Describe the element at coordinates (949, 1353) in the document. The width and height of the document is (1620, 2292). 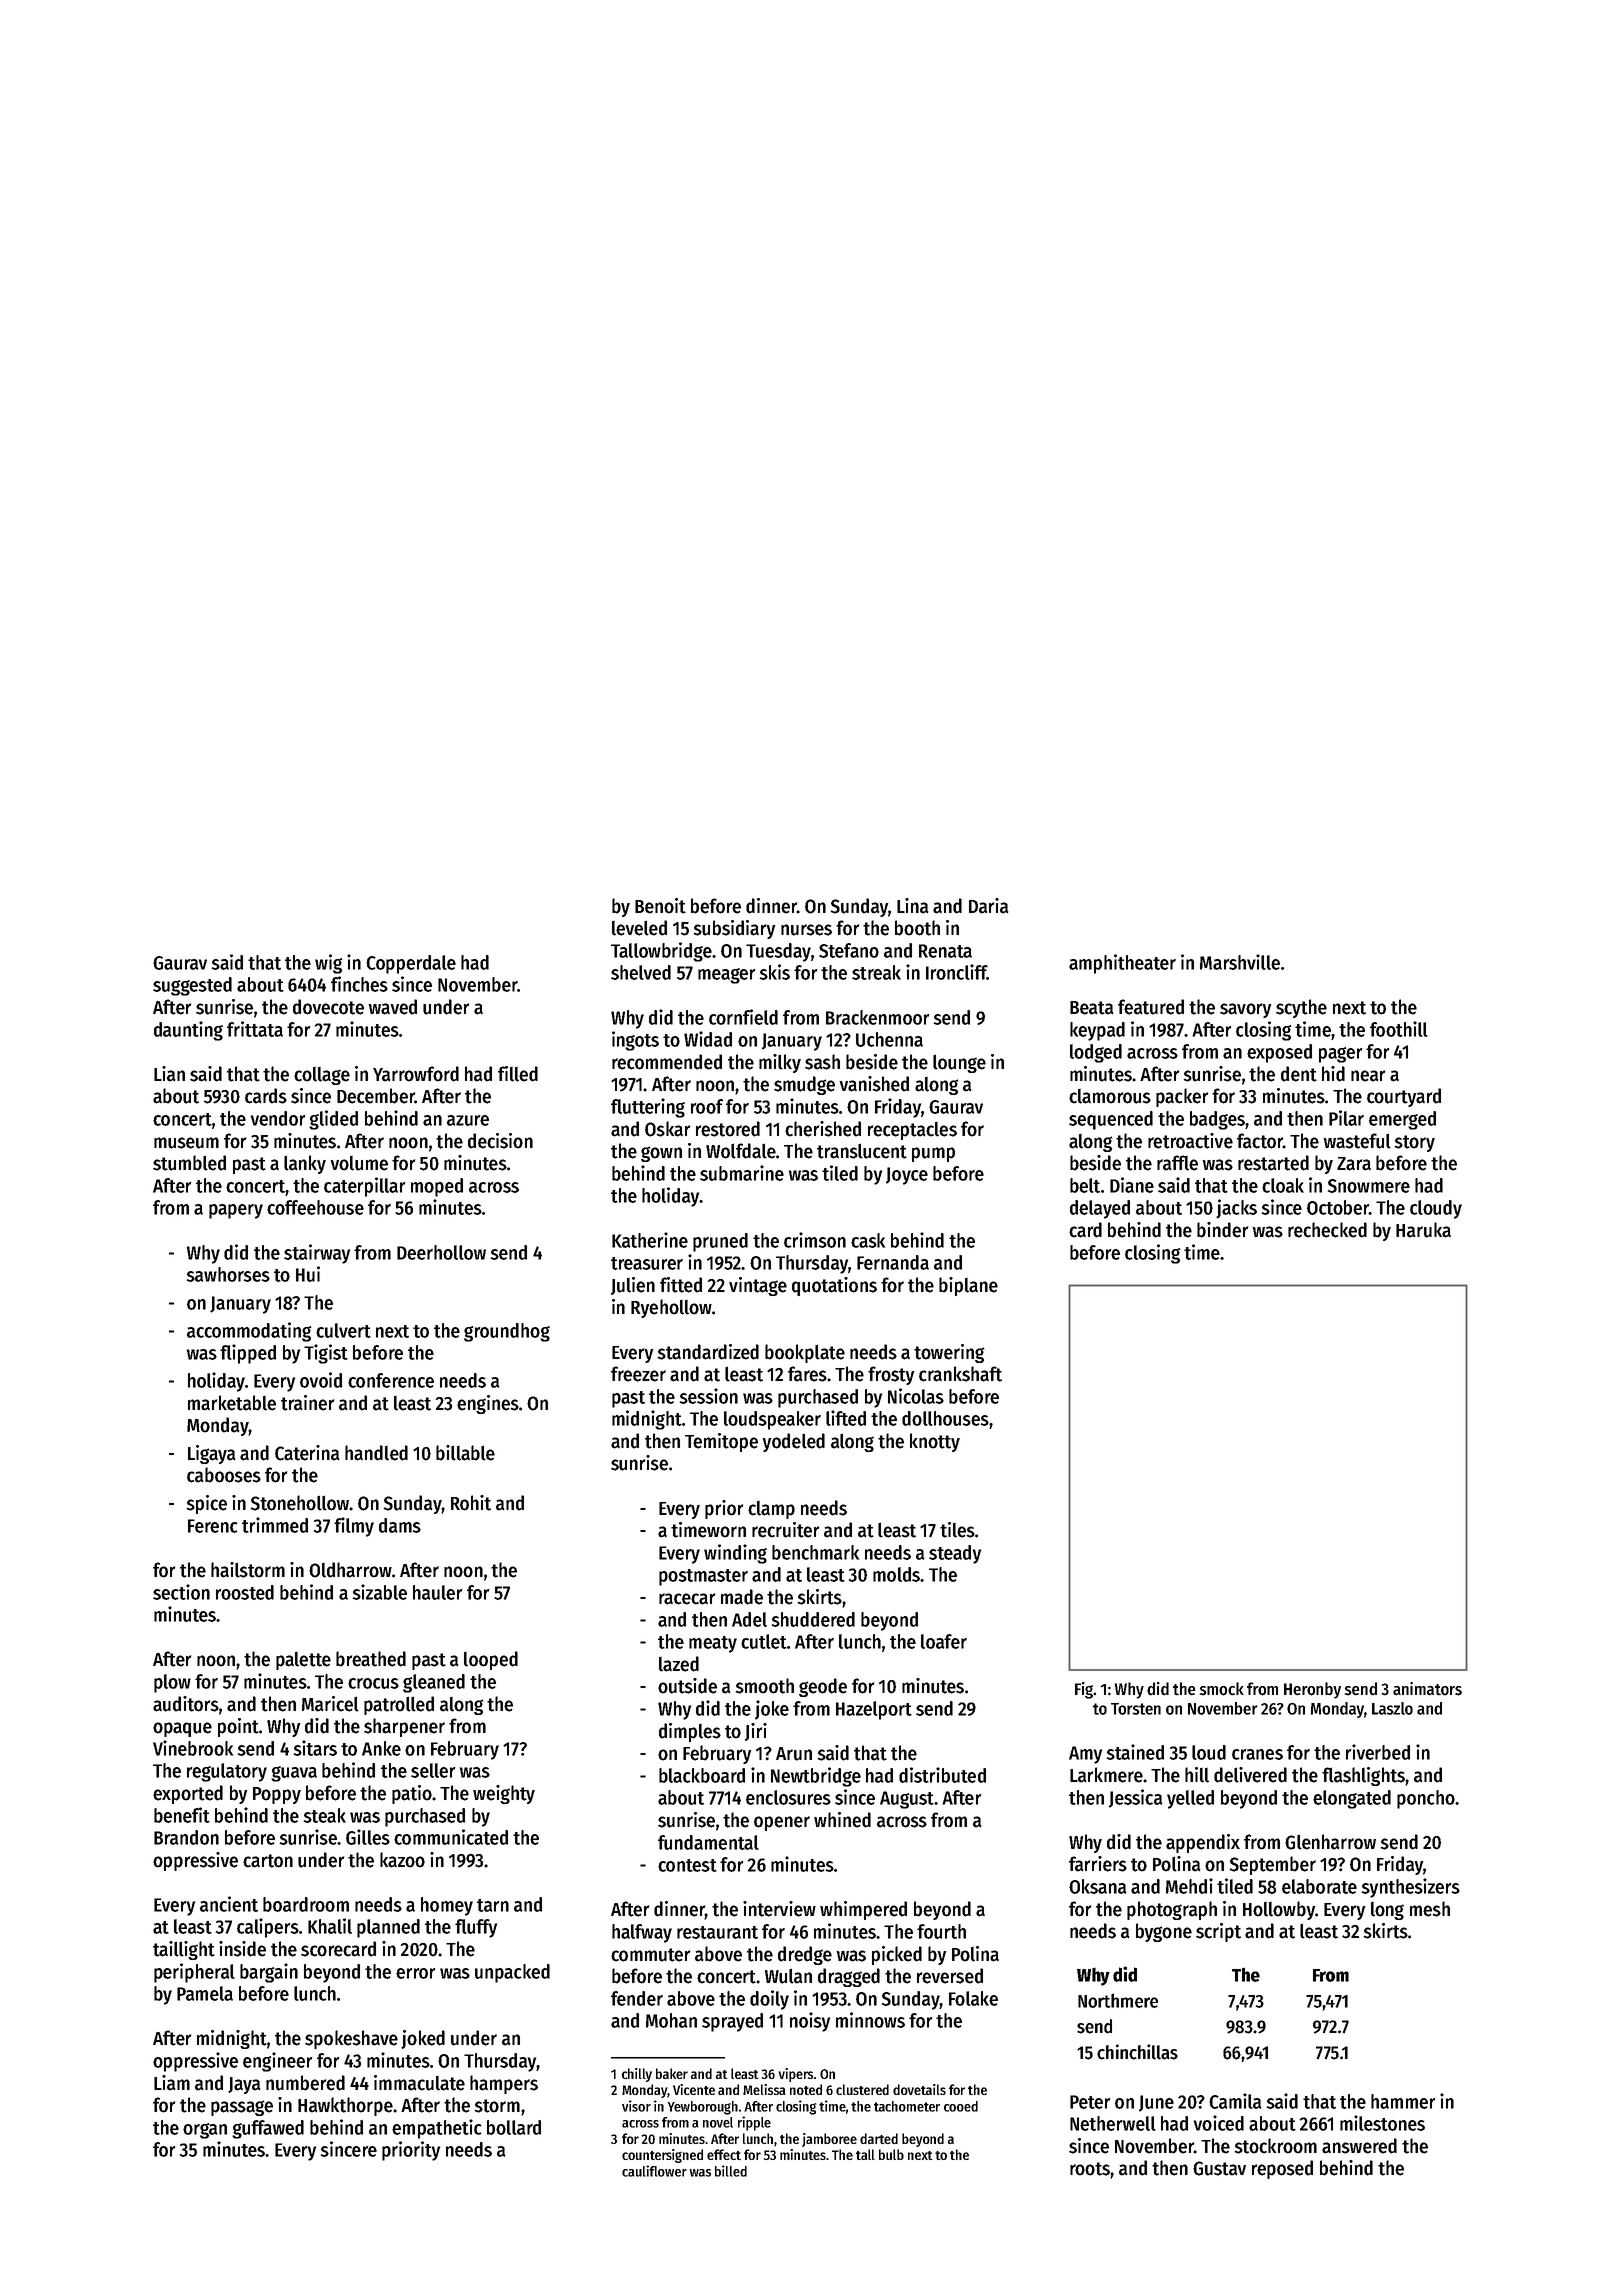
I see `towering` at that location.
